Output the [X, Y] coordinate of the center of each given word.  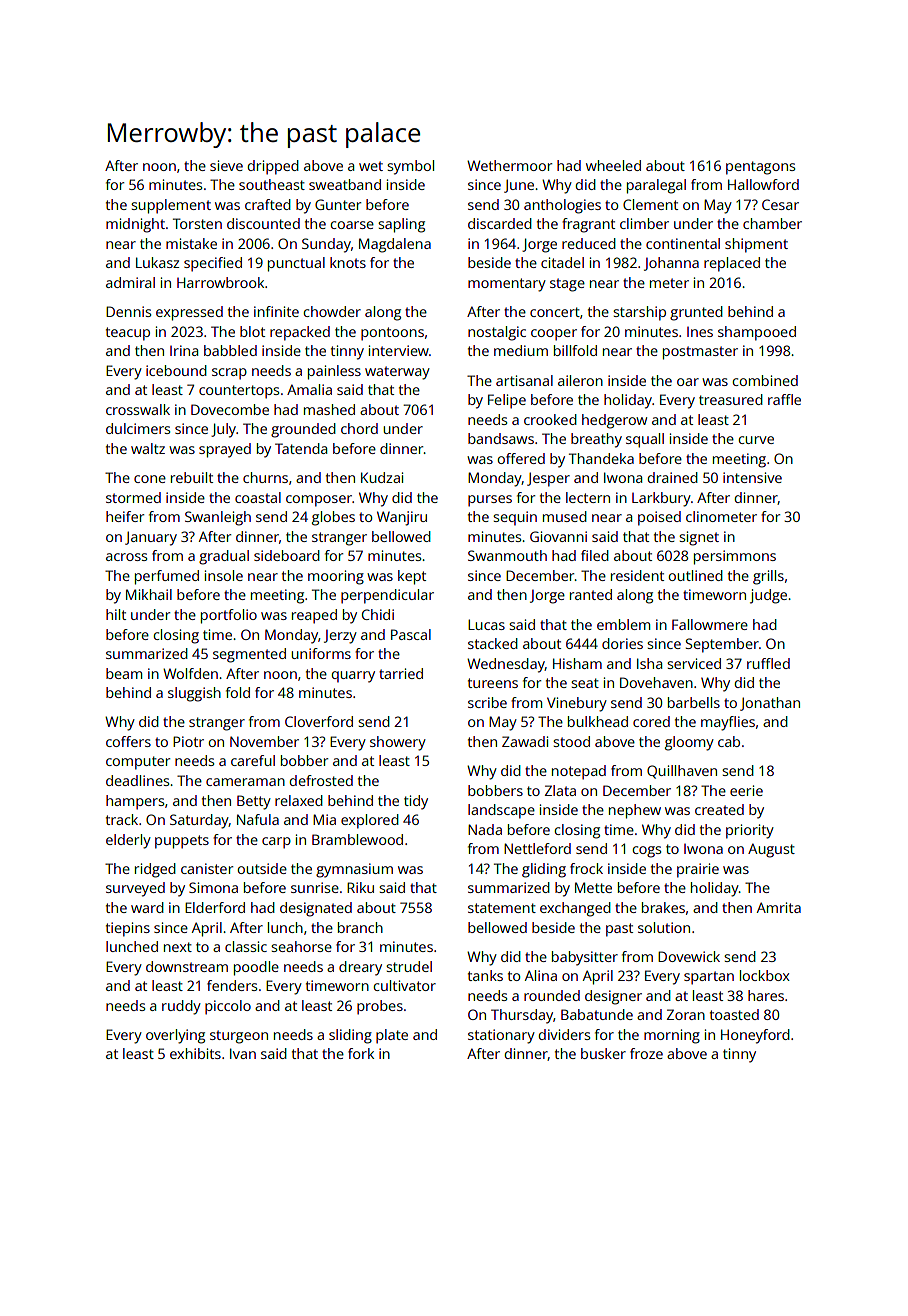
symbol [410, 167]
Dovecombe [230, 409]
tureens [493, 683]
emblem [623, 624]
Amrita [779, 907]
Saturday [199, 821]
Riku [360, 887]
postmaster [700, 353]
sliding [350, 1036]
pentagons [760, 168]
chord [359, 428]
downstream [187, 966]
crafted [268, 204]
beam [124, 673]
